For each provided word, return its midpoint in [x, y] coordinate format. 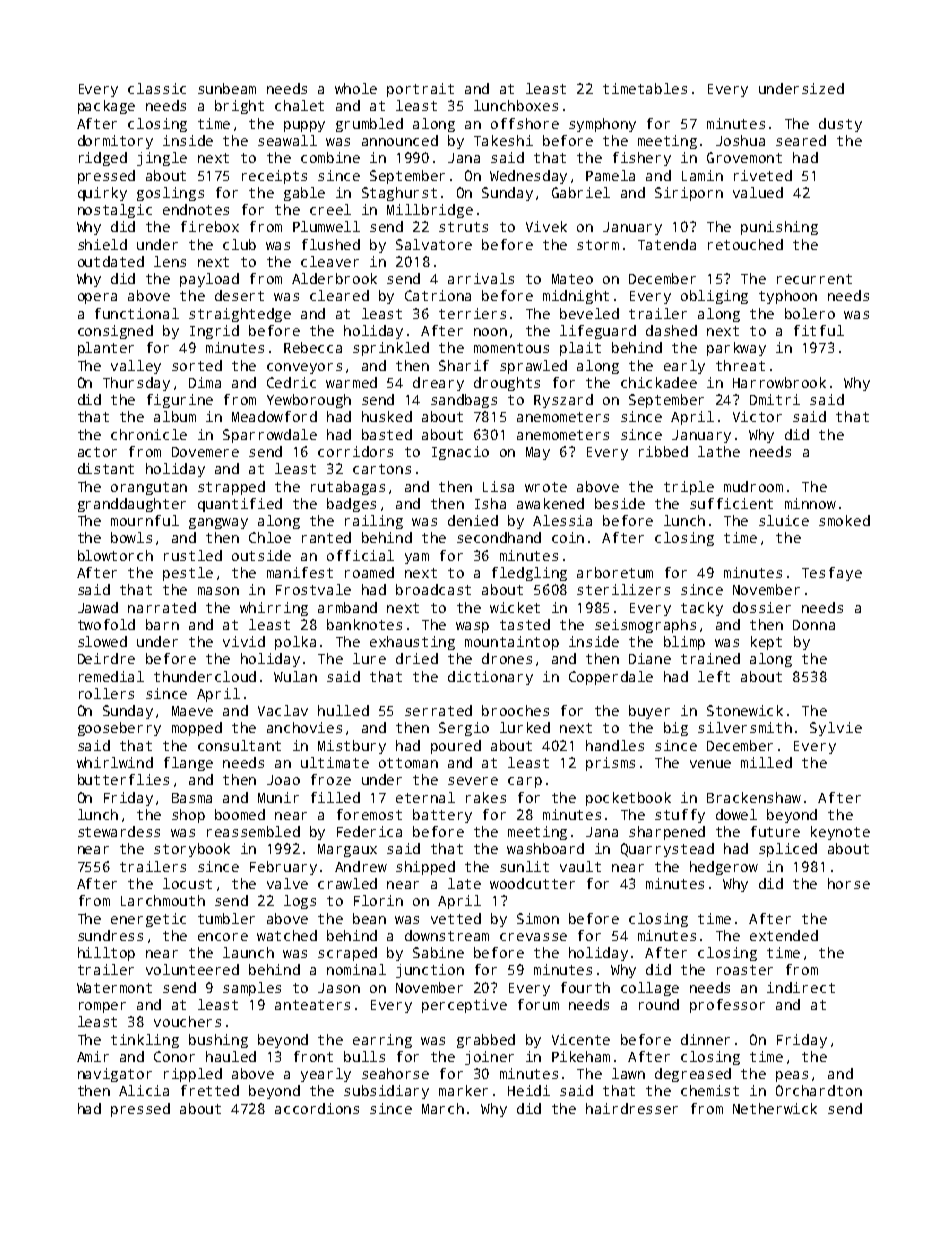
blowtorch [115, 555]
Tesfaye [832, 574]
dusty [840, 125]
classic [157, 88]
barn [162, 624]
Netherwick [775, 1108]
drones [507, 658]
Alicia [144, 1090]
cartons [382, 469]
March [443, 1108]
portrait [420, 90]
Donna [814, 625]
